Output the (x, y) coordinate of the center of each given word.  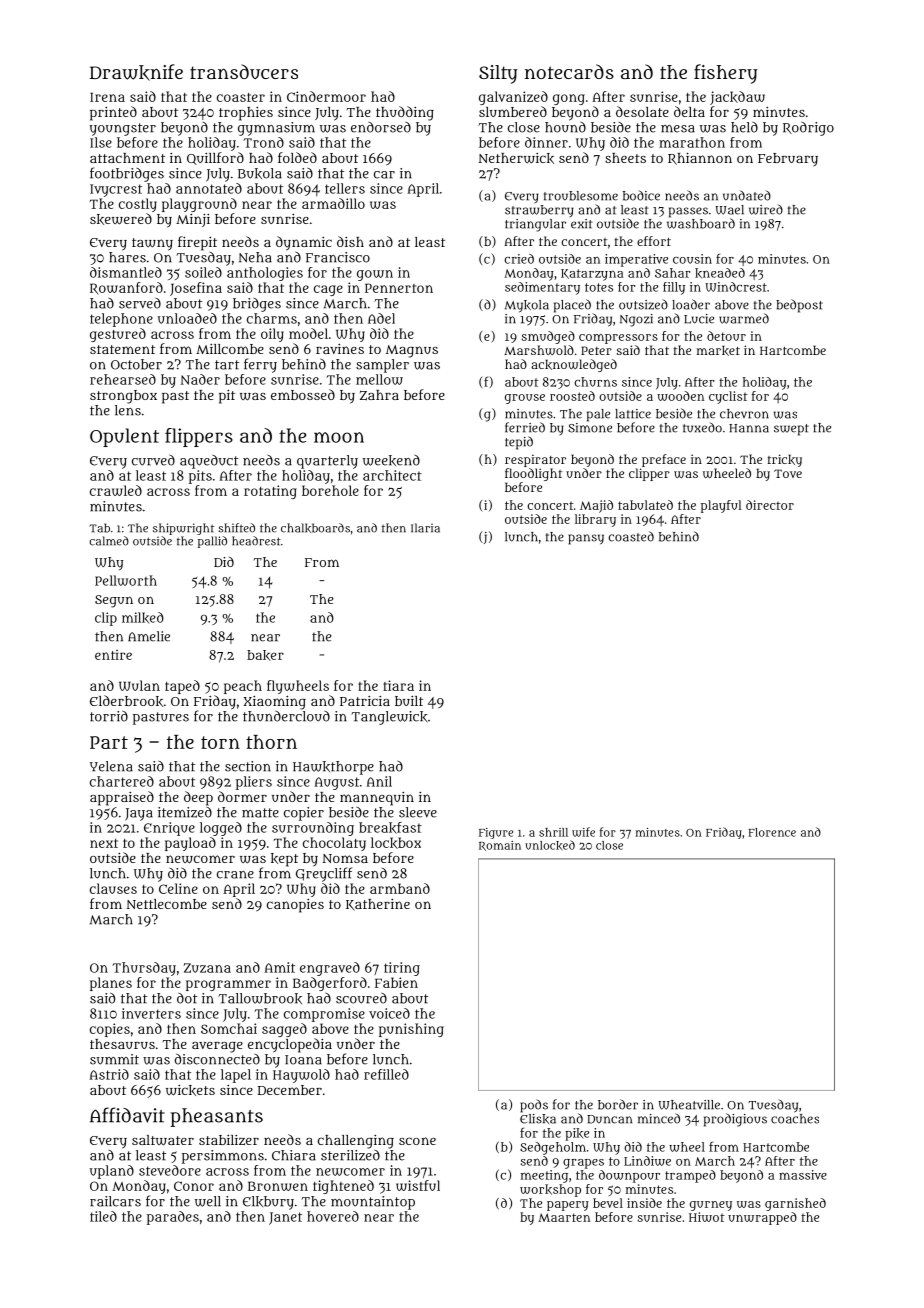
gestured (118, 335)
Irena (107, 97)
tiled (103, 1216)
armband (400, 888)
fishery (726, 74)
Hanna (749, 428)
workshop (550, 1190)
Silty (498, 74)
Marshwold (539, 350)
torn (220, 742)
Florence (772, 832)
